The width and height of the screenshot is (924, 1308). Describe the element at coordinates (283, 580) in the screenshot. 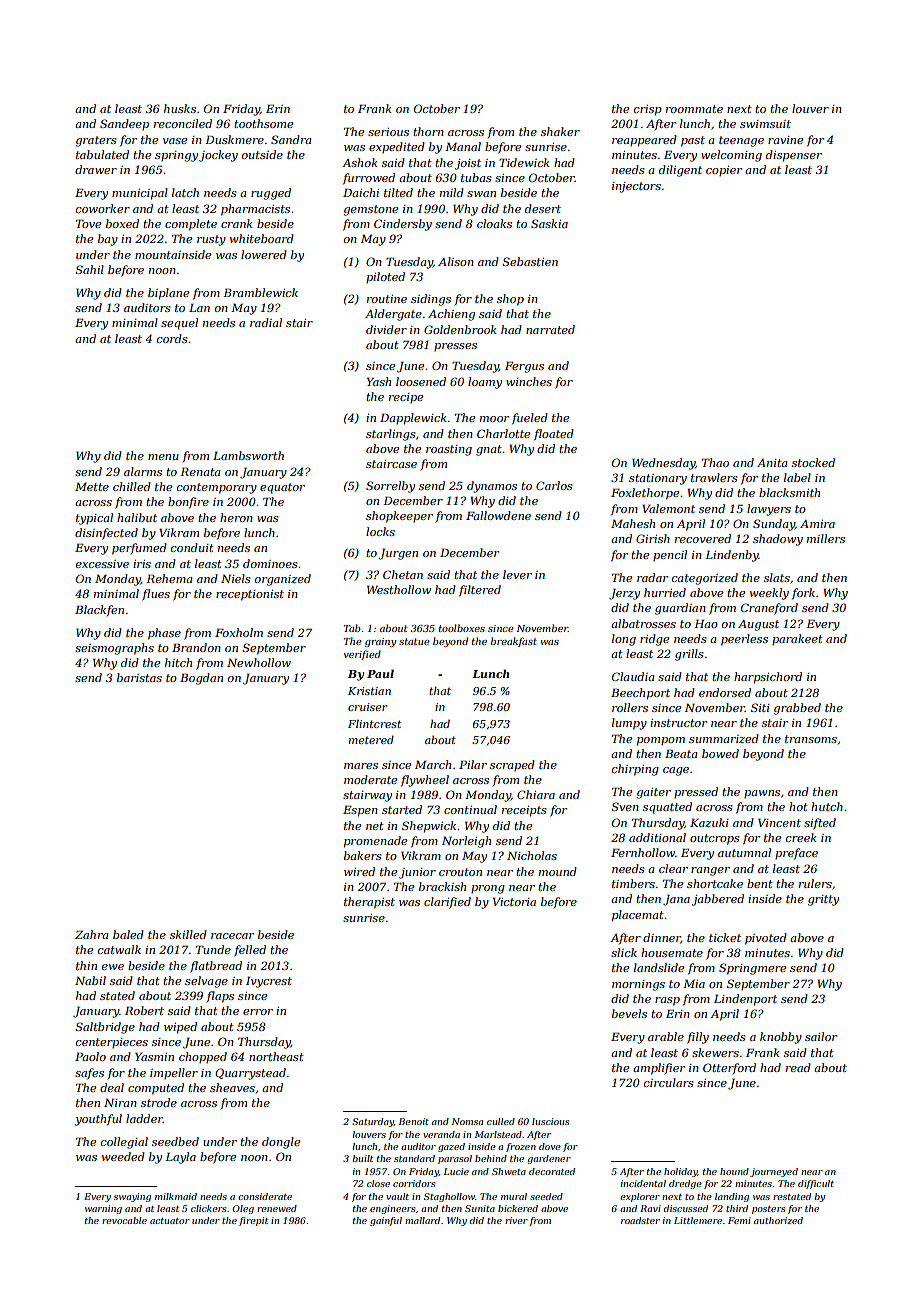

I see `organized` at that location.
